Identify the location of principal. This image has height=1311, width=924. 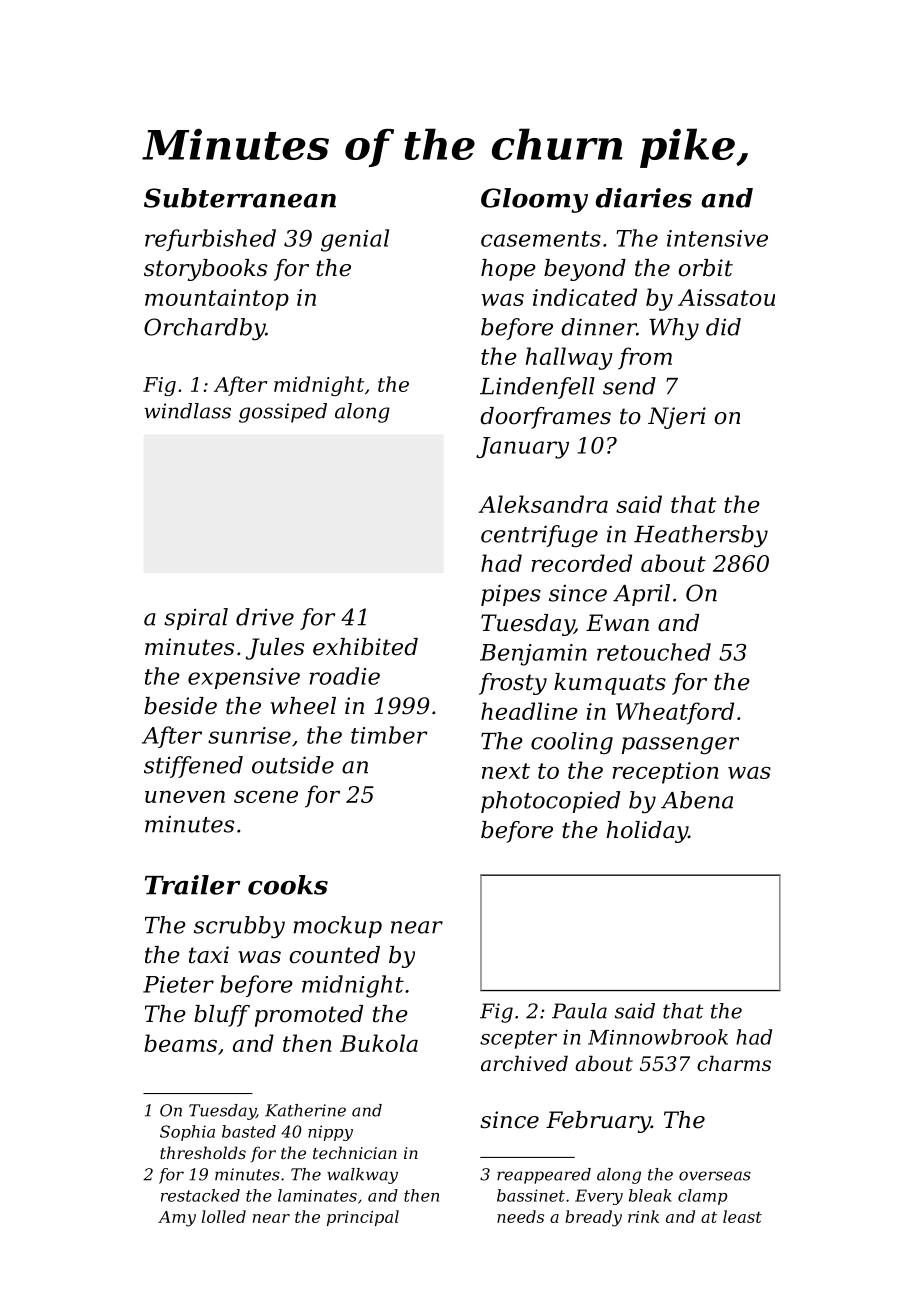
(363, 1218).
